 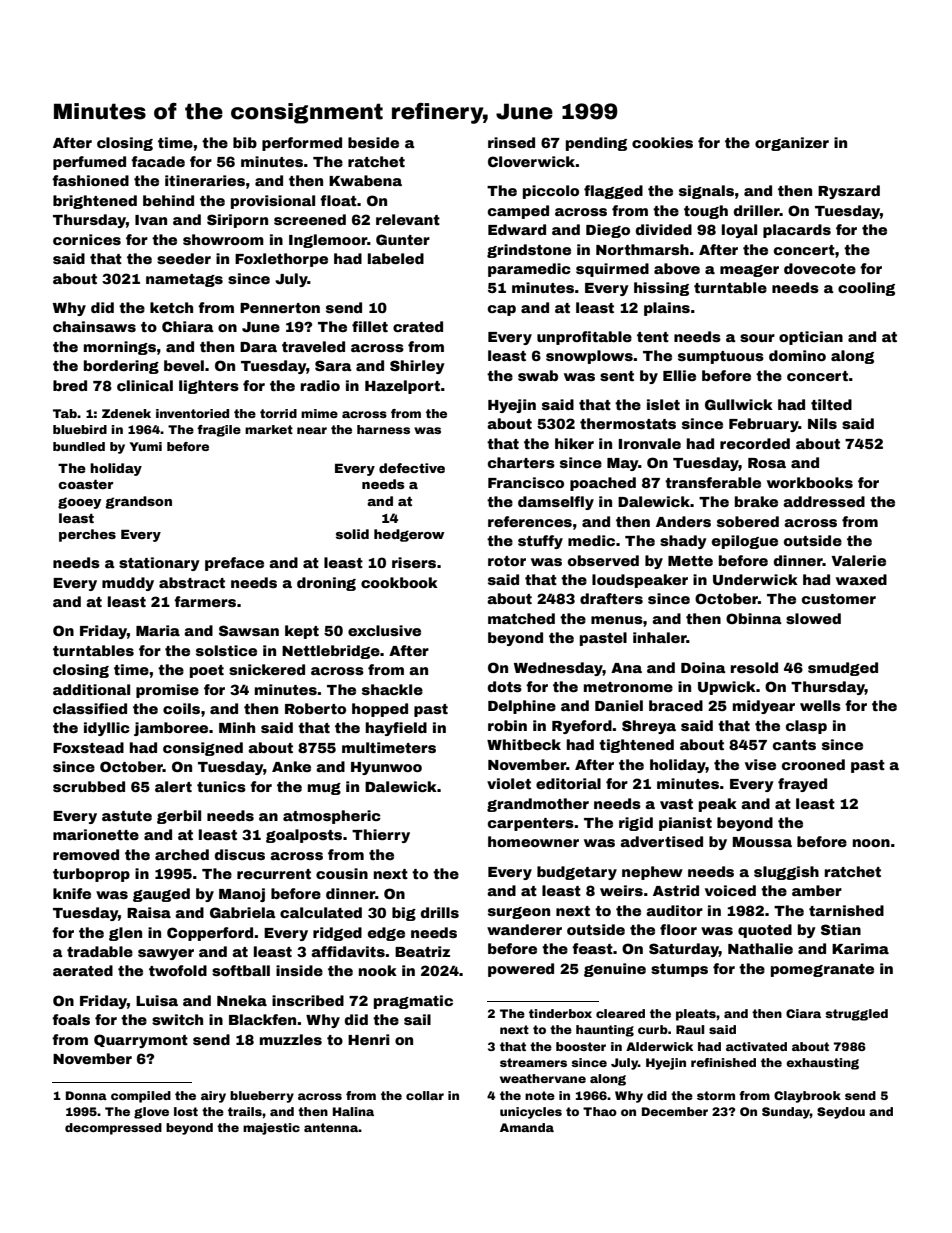 What do you see at coordinates (186, 1111) in the page?
I see `lost` at bounding box center [186, 1111].
